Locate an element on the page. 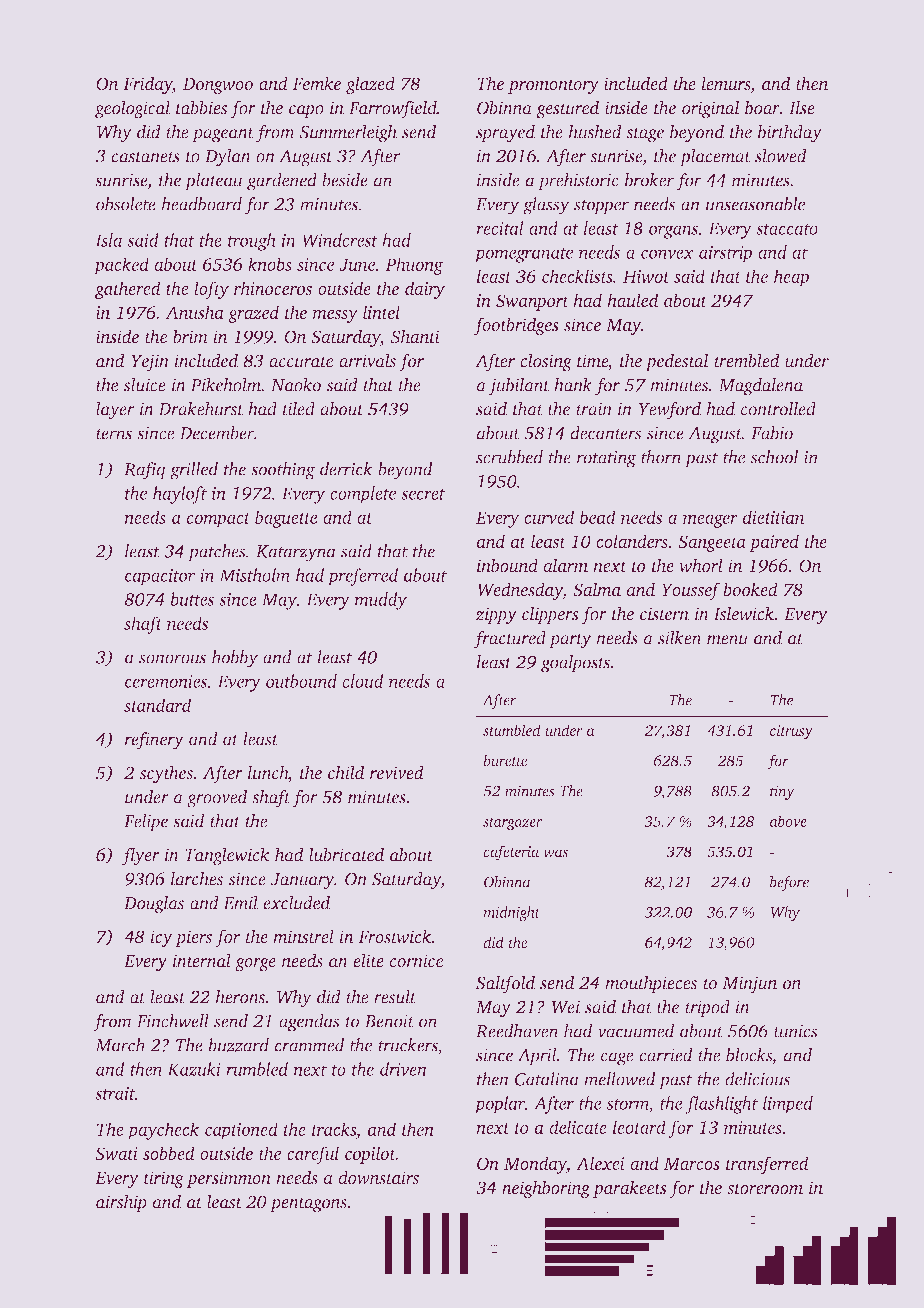 This document has height=1308, width=924. before is located at coordinates (789, 883).
